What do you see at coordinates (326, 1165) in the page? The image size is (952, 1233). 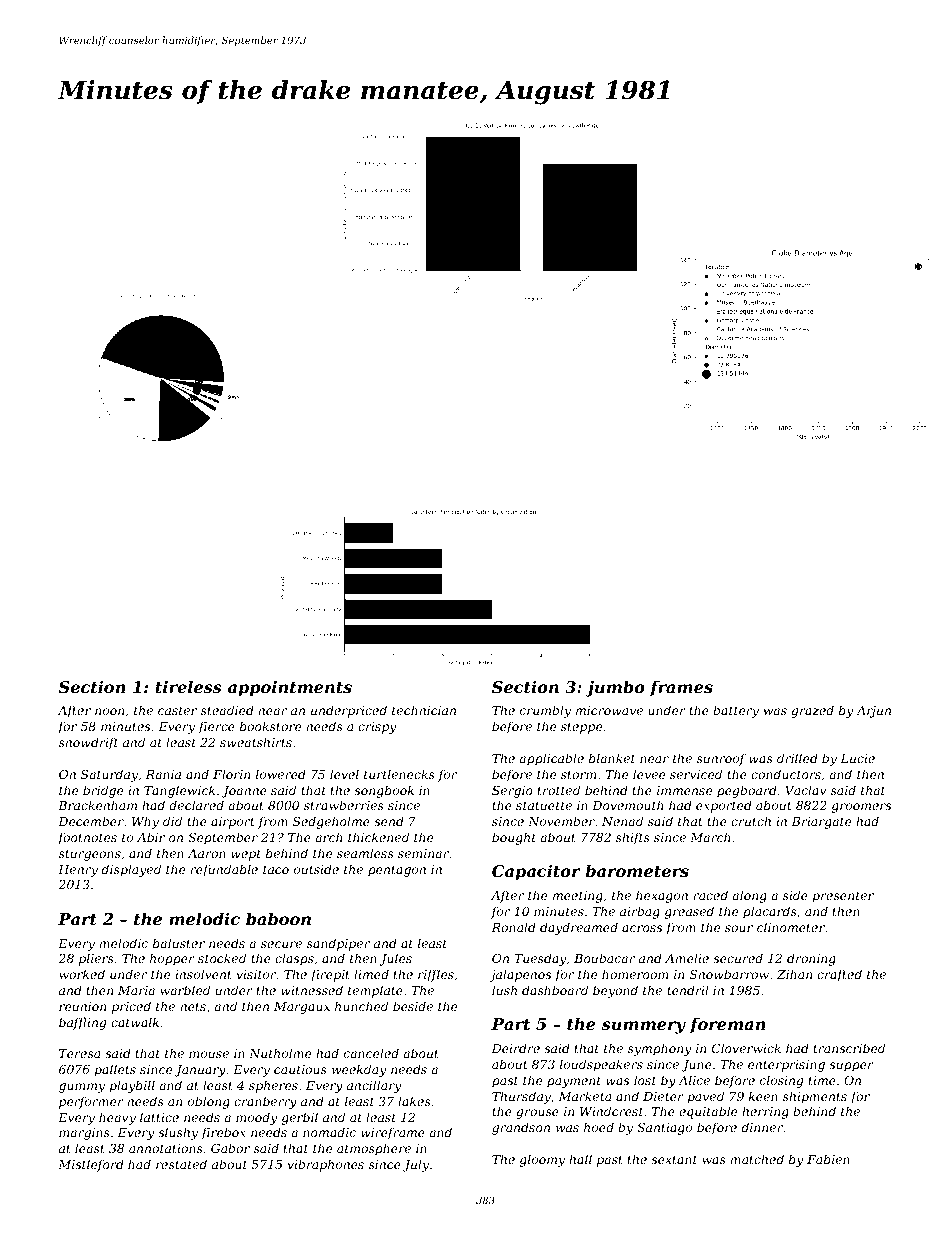 I see `vibraphones` at bounding box center [326, 1165].
